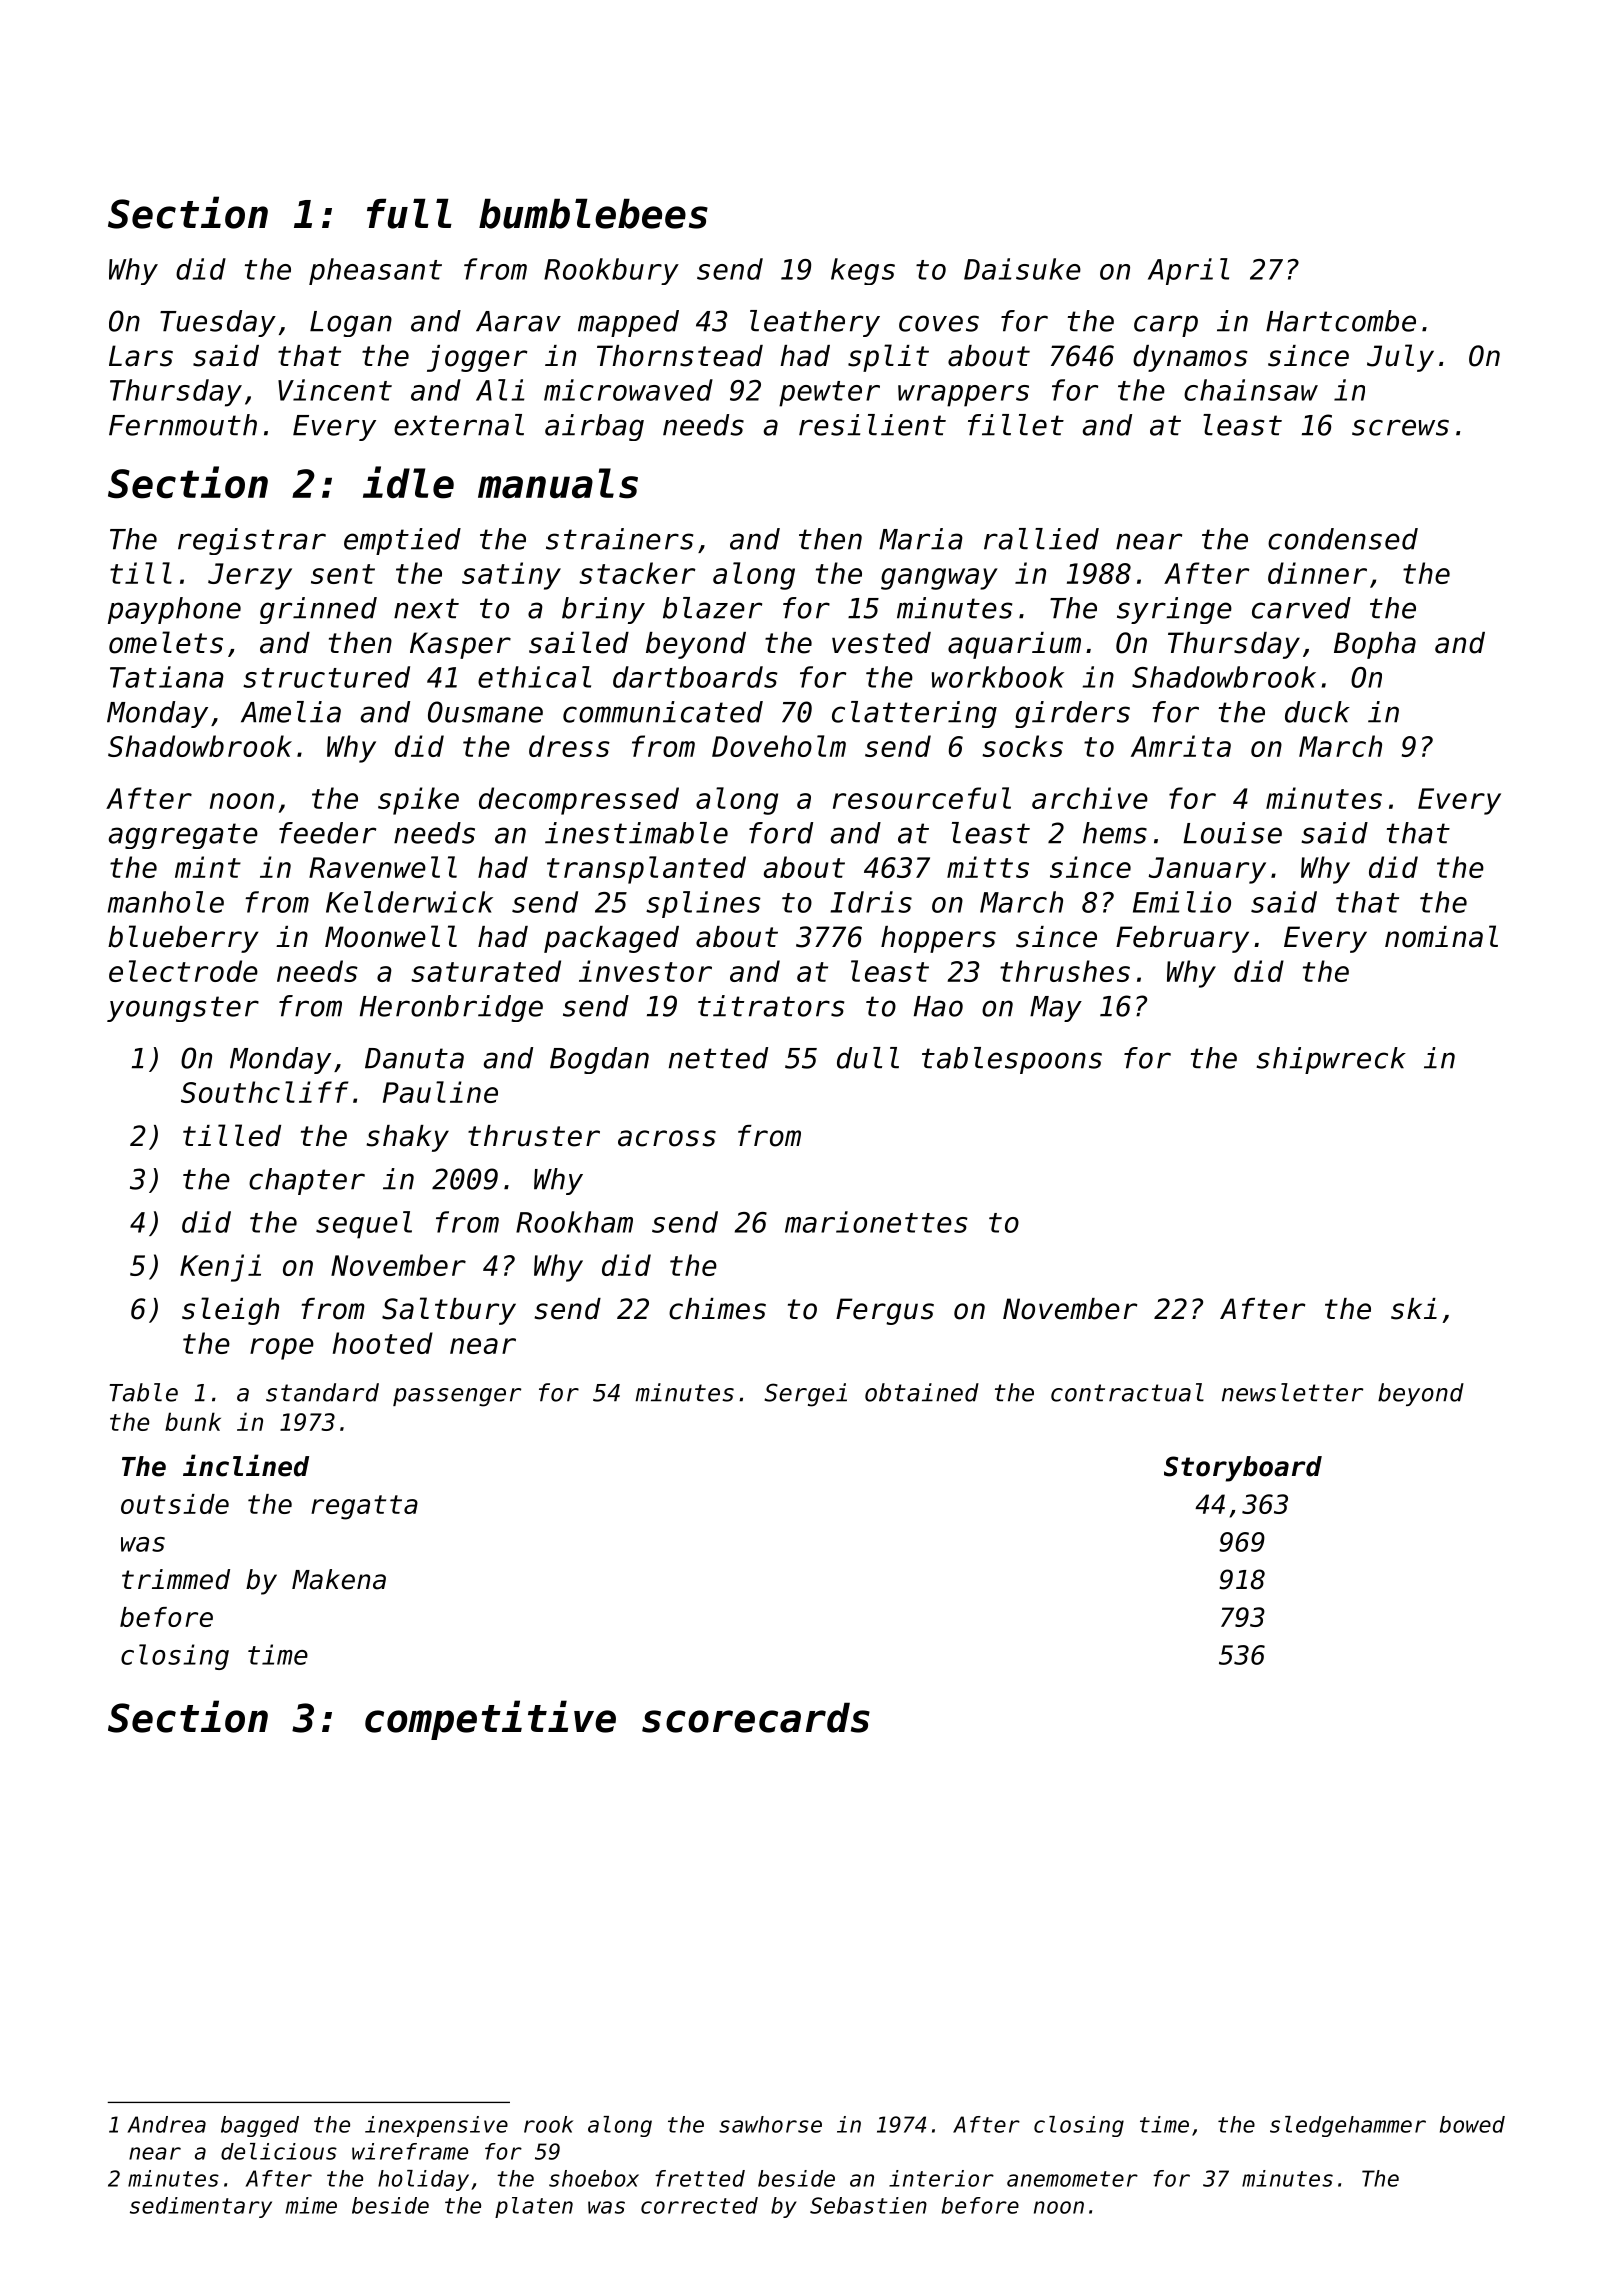 Image resolution: width=1620 pixels, height=2292 pixels. Describe the element at coordinates (1072, 2179) in the document. I see `anemometer` at that location.
